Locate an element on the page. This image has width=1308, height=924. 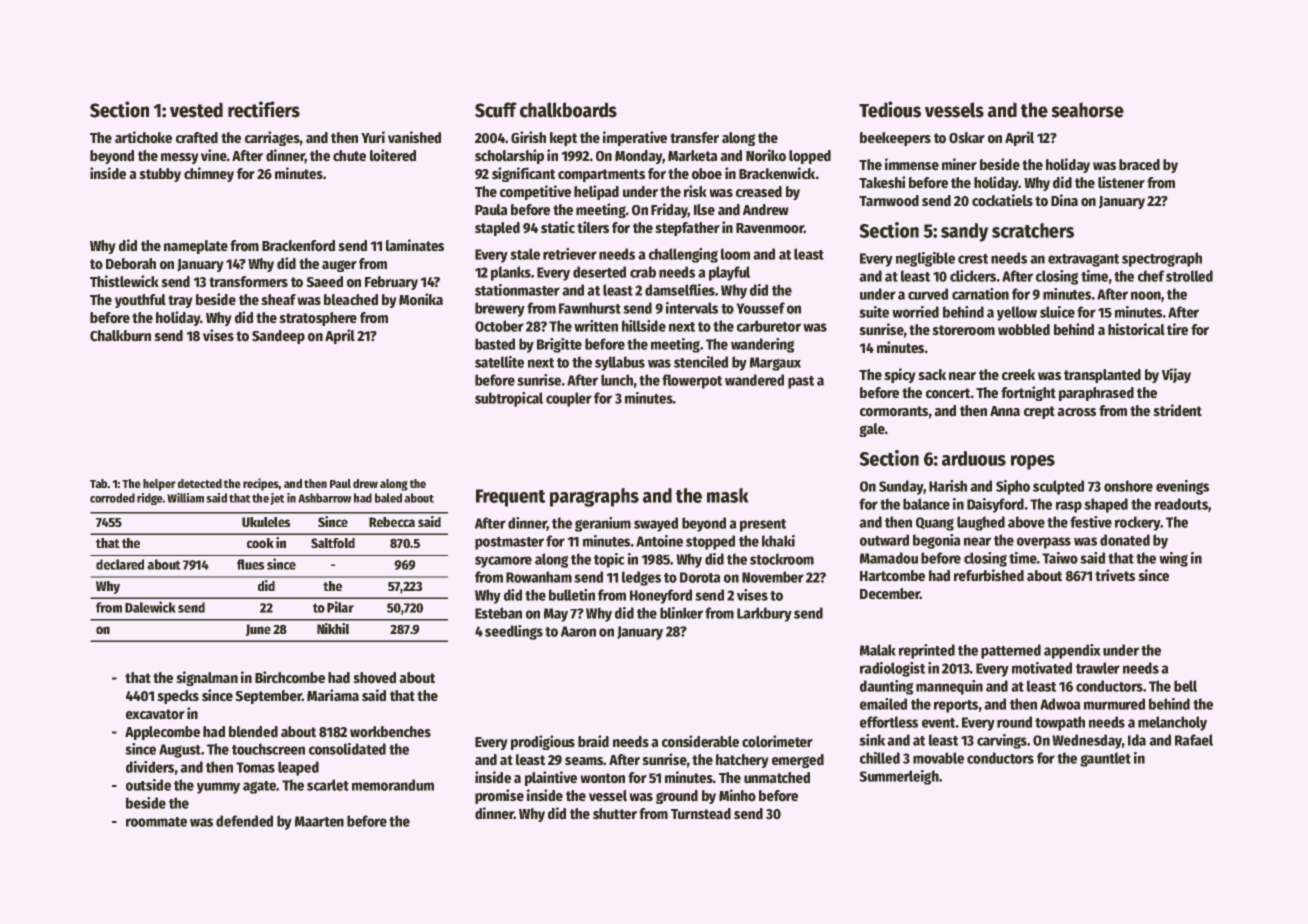
stubby is located at coordinates (160, 175).
